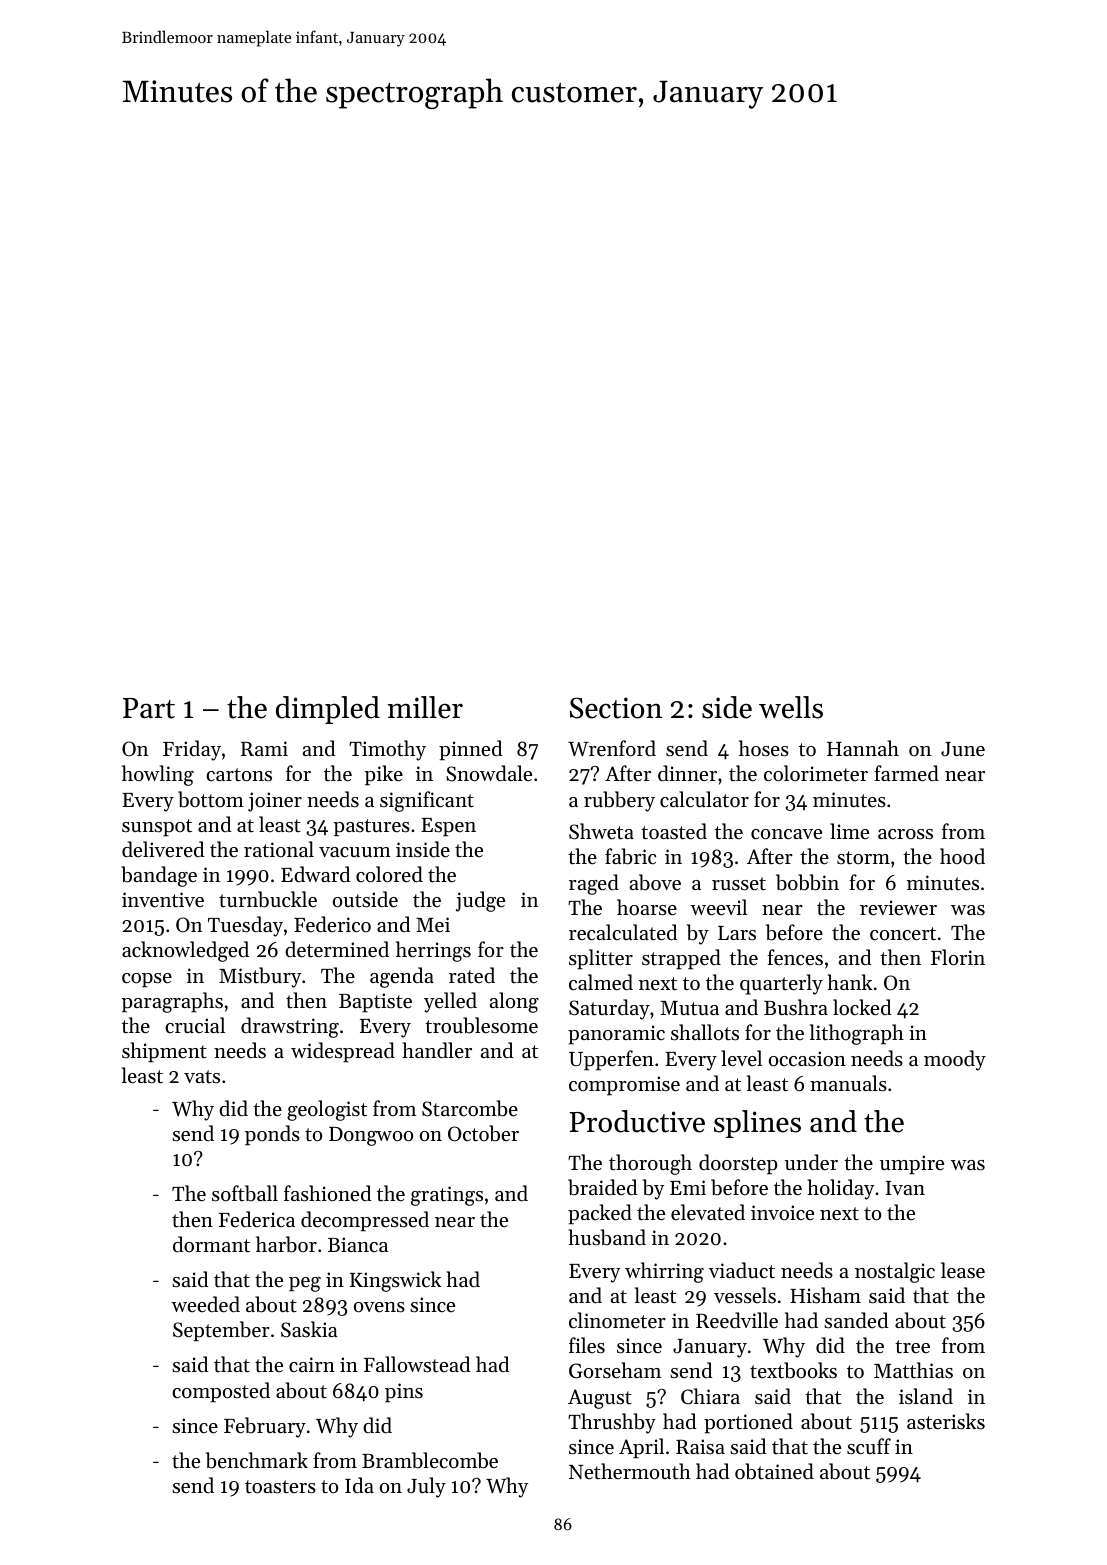 The width and height of the document is (1107, 1565). I want to click on umpire, so click(912, 1165).
